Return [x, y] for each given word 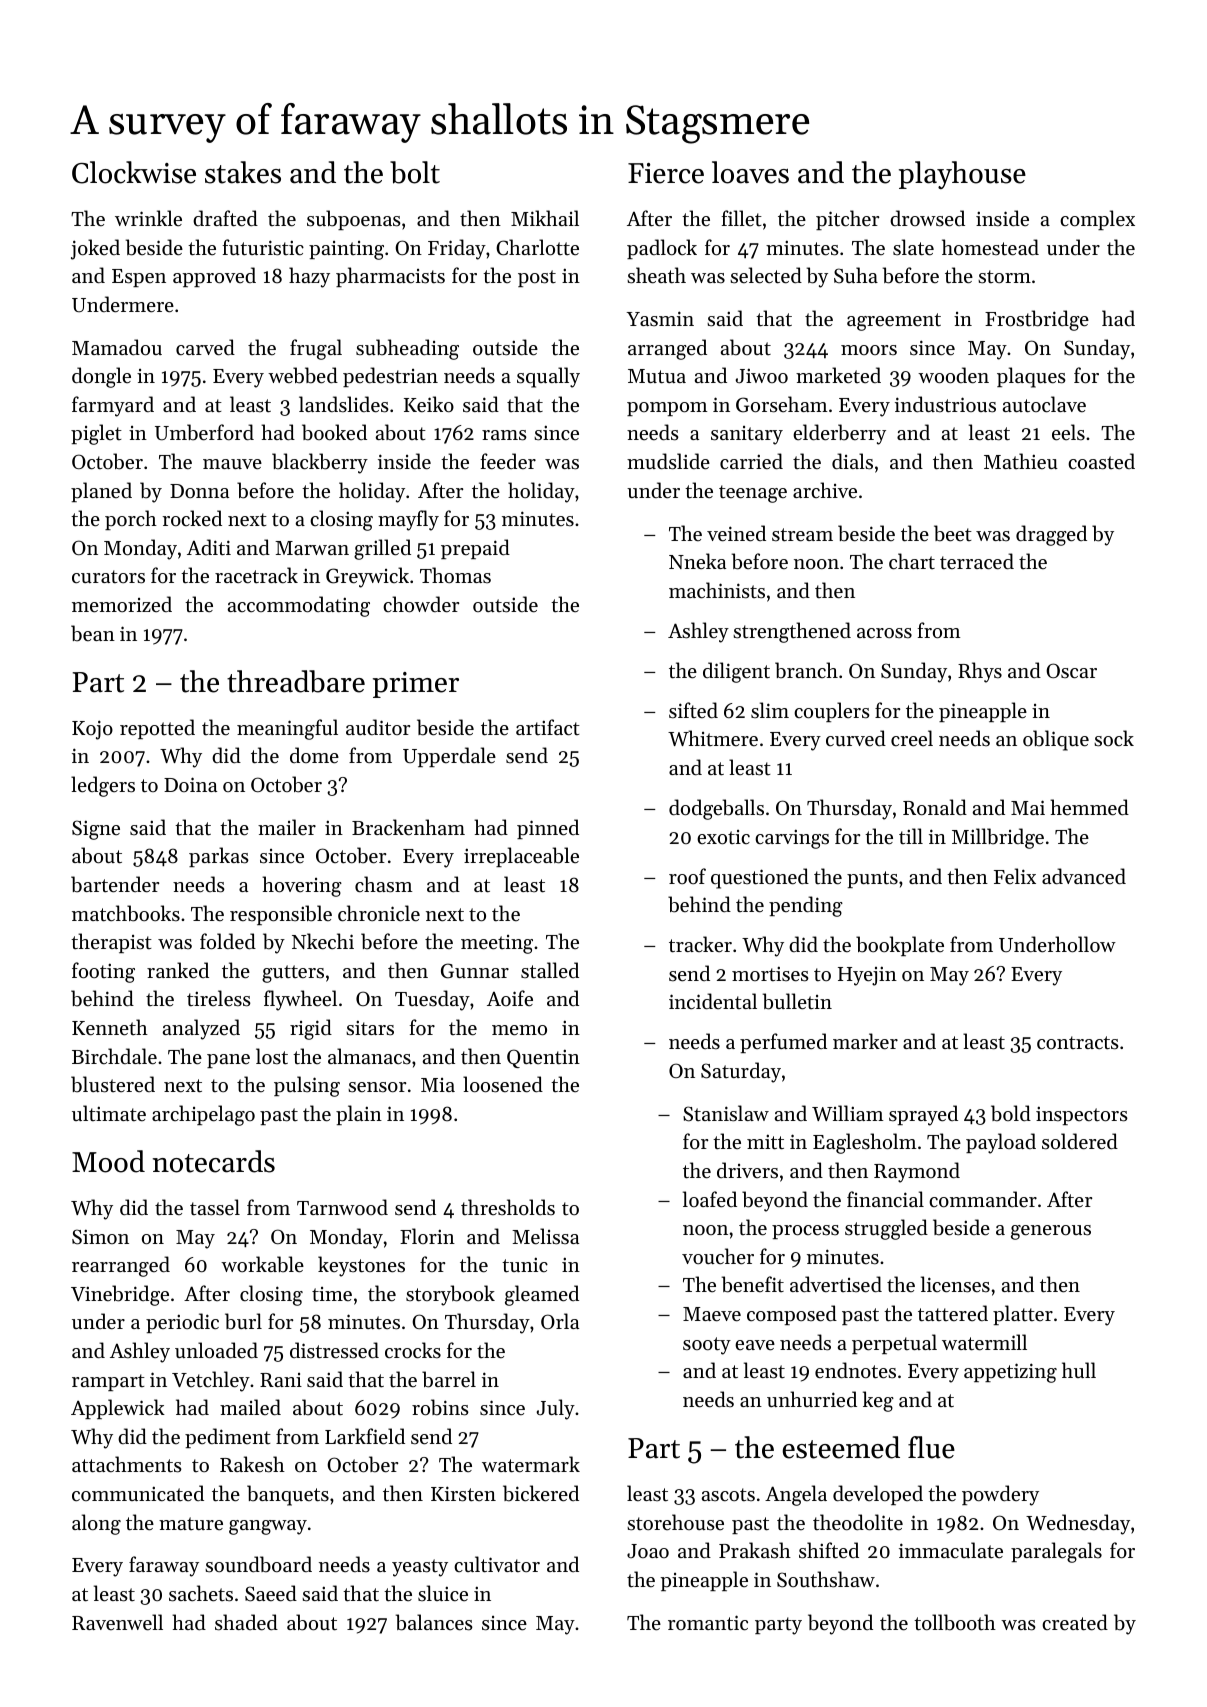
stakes [243, 172]
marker [865, 1041]
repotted [157, 729]
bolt [415, 172]
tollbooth [955, 1622]
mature [191, 1523]
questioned [760, 878]
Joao [648, 1551]
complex [1097, 220]
